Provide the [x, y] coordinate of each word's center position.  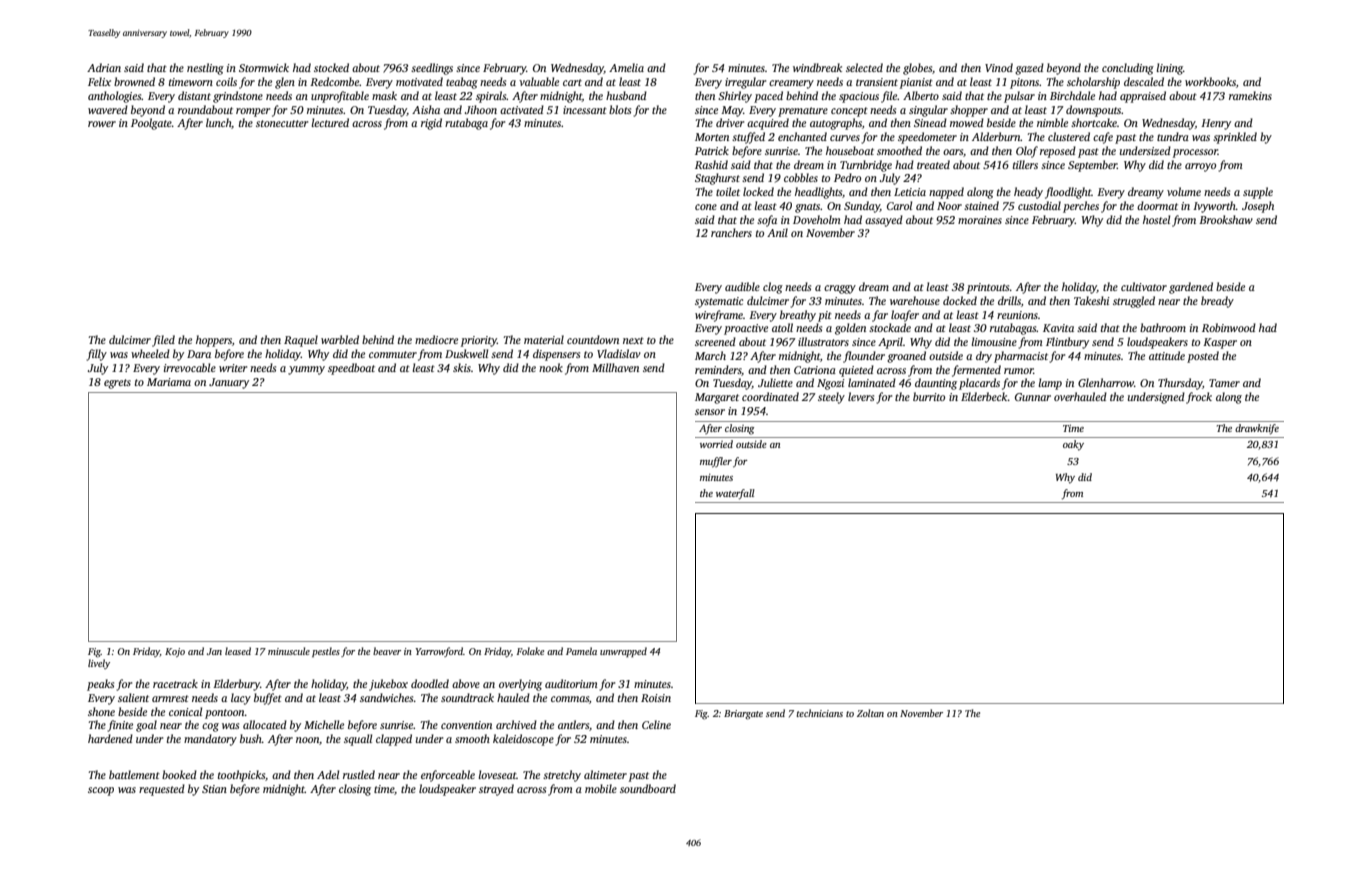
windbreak [817, 67]
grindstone [238, 97]
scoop [101, 791]
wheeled [150, 353]
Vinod [999, 67]
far [880, 316]
